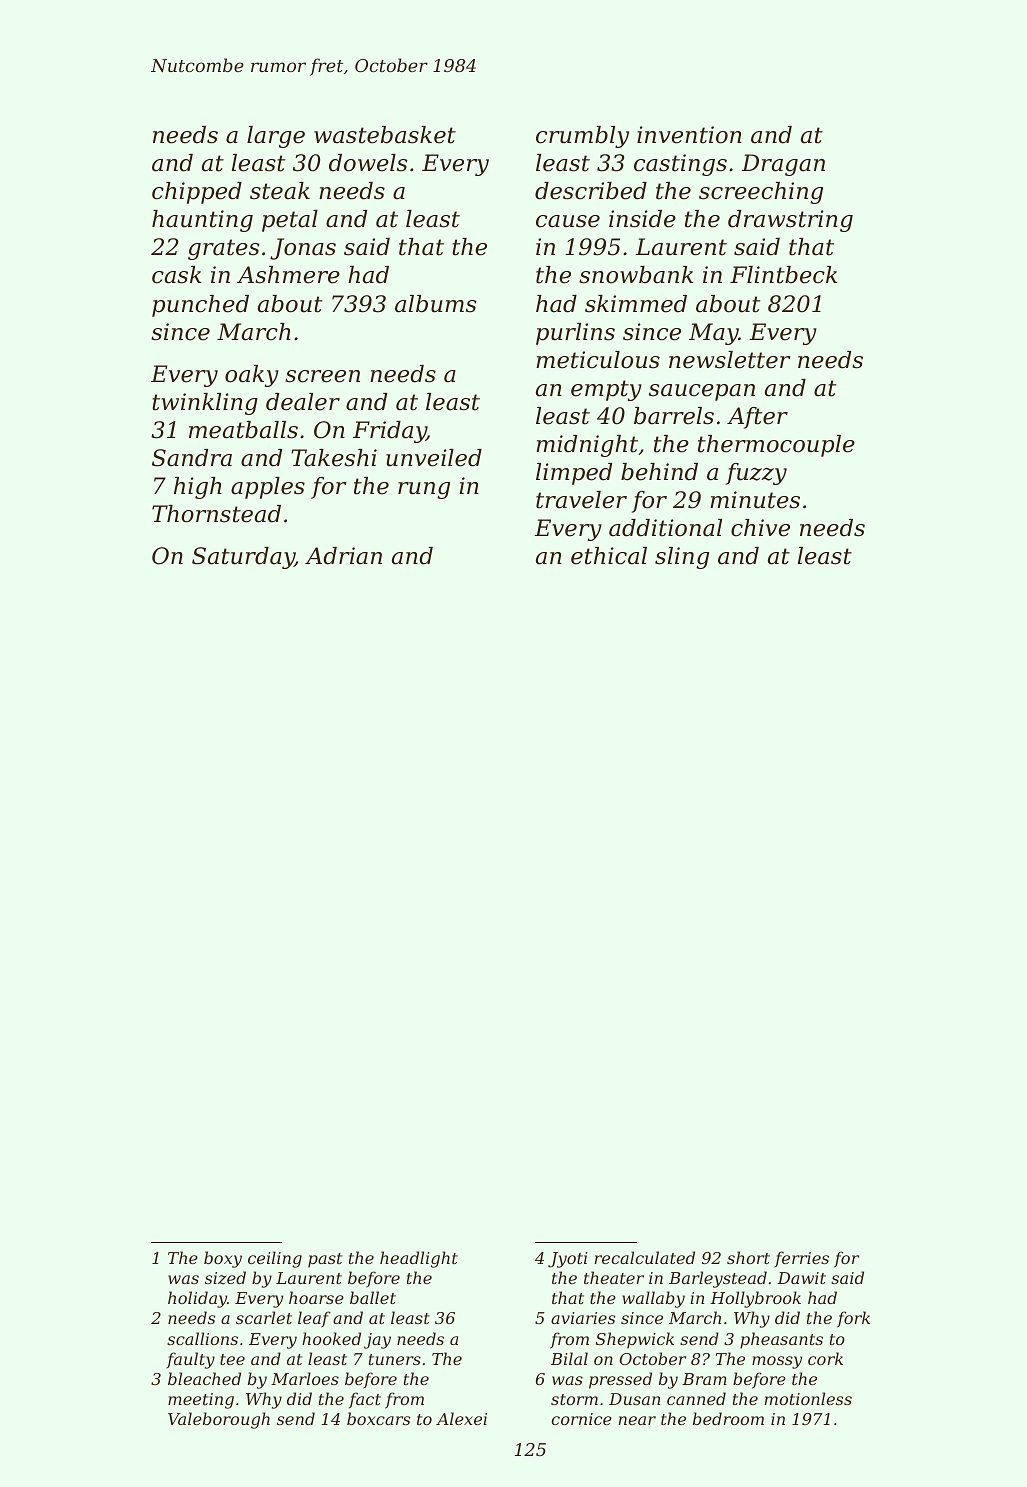 The image size is (1027, 1487). I want to click on crumbly, so click(582, 137).
